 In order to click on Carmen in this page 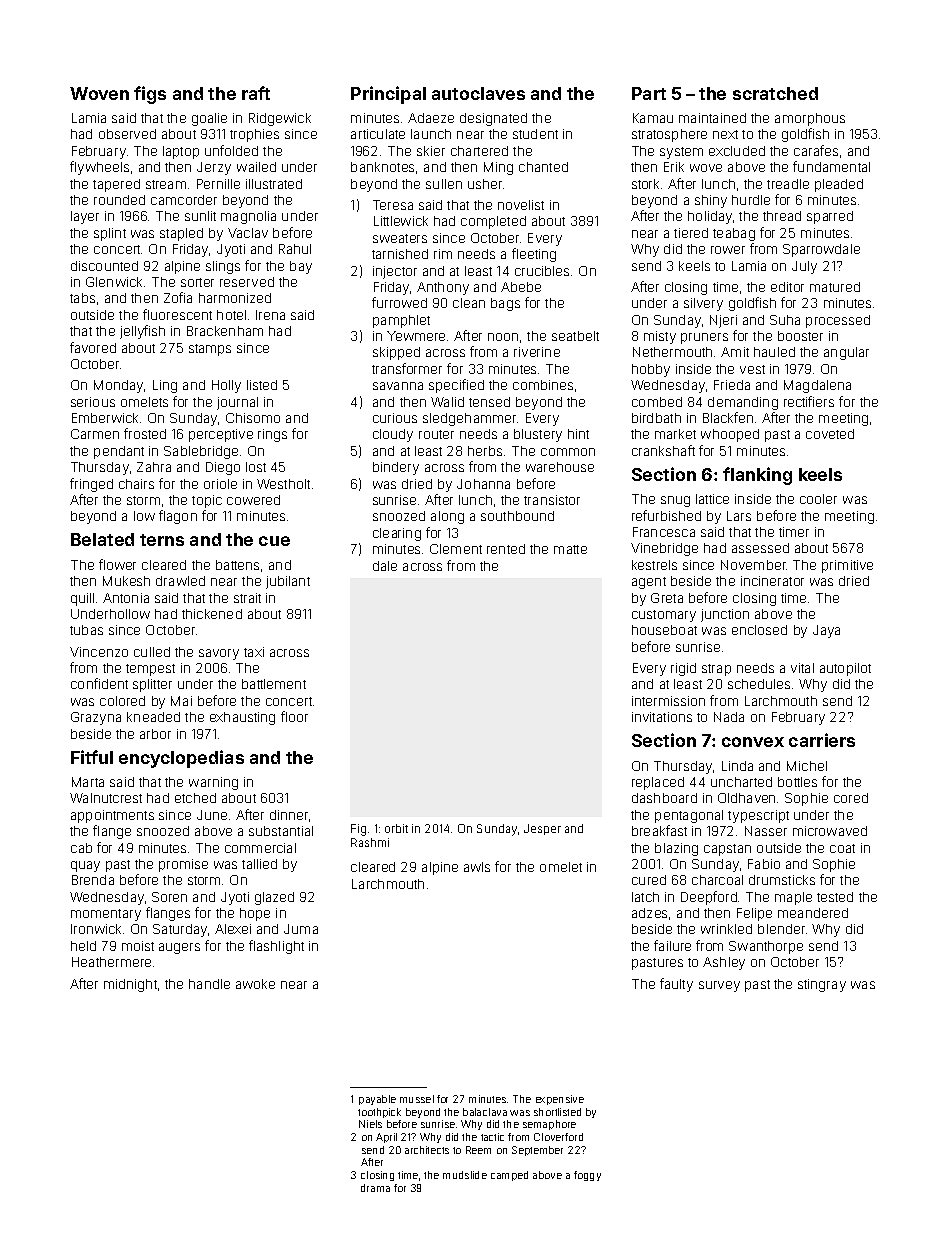, I will do `click(95, 434)`.
